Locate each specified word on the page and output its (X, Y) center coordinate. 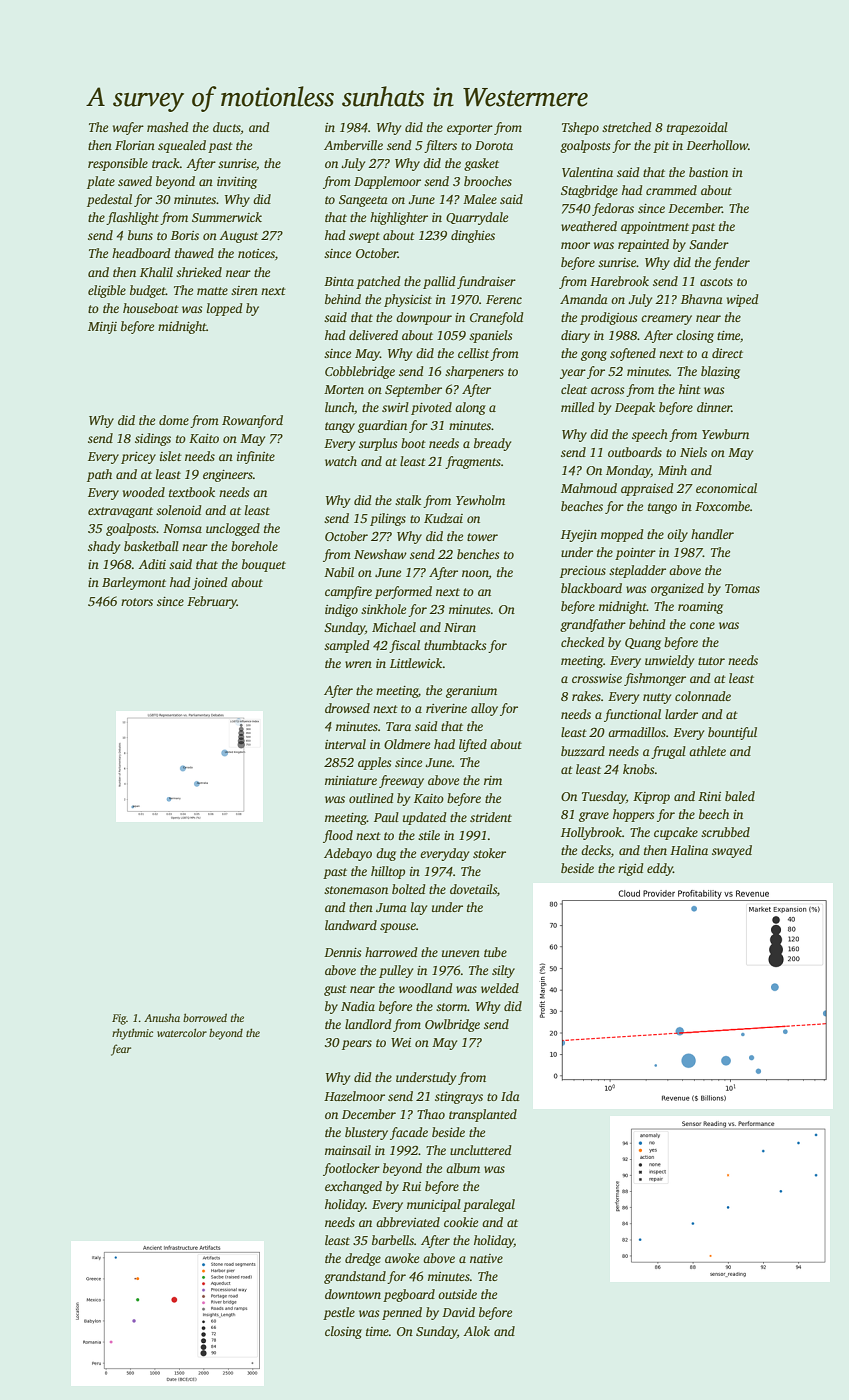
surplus (378, 444)
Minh (672, 470)
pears (357, 1045)
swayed (732, 851)
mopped (622, 535)
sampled (347, 646)
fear (121, 1050)
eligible (107, 291)
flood (338, 836)
